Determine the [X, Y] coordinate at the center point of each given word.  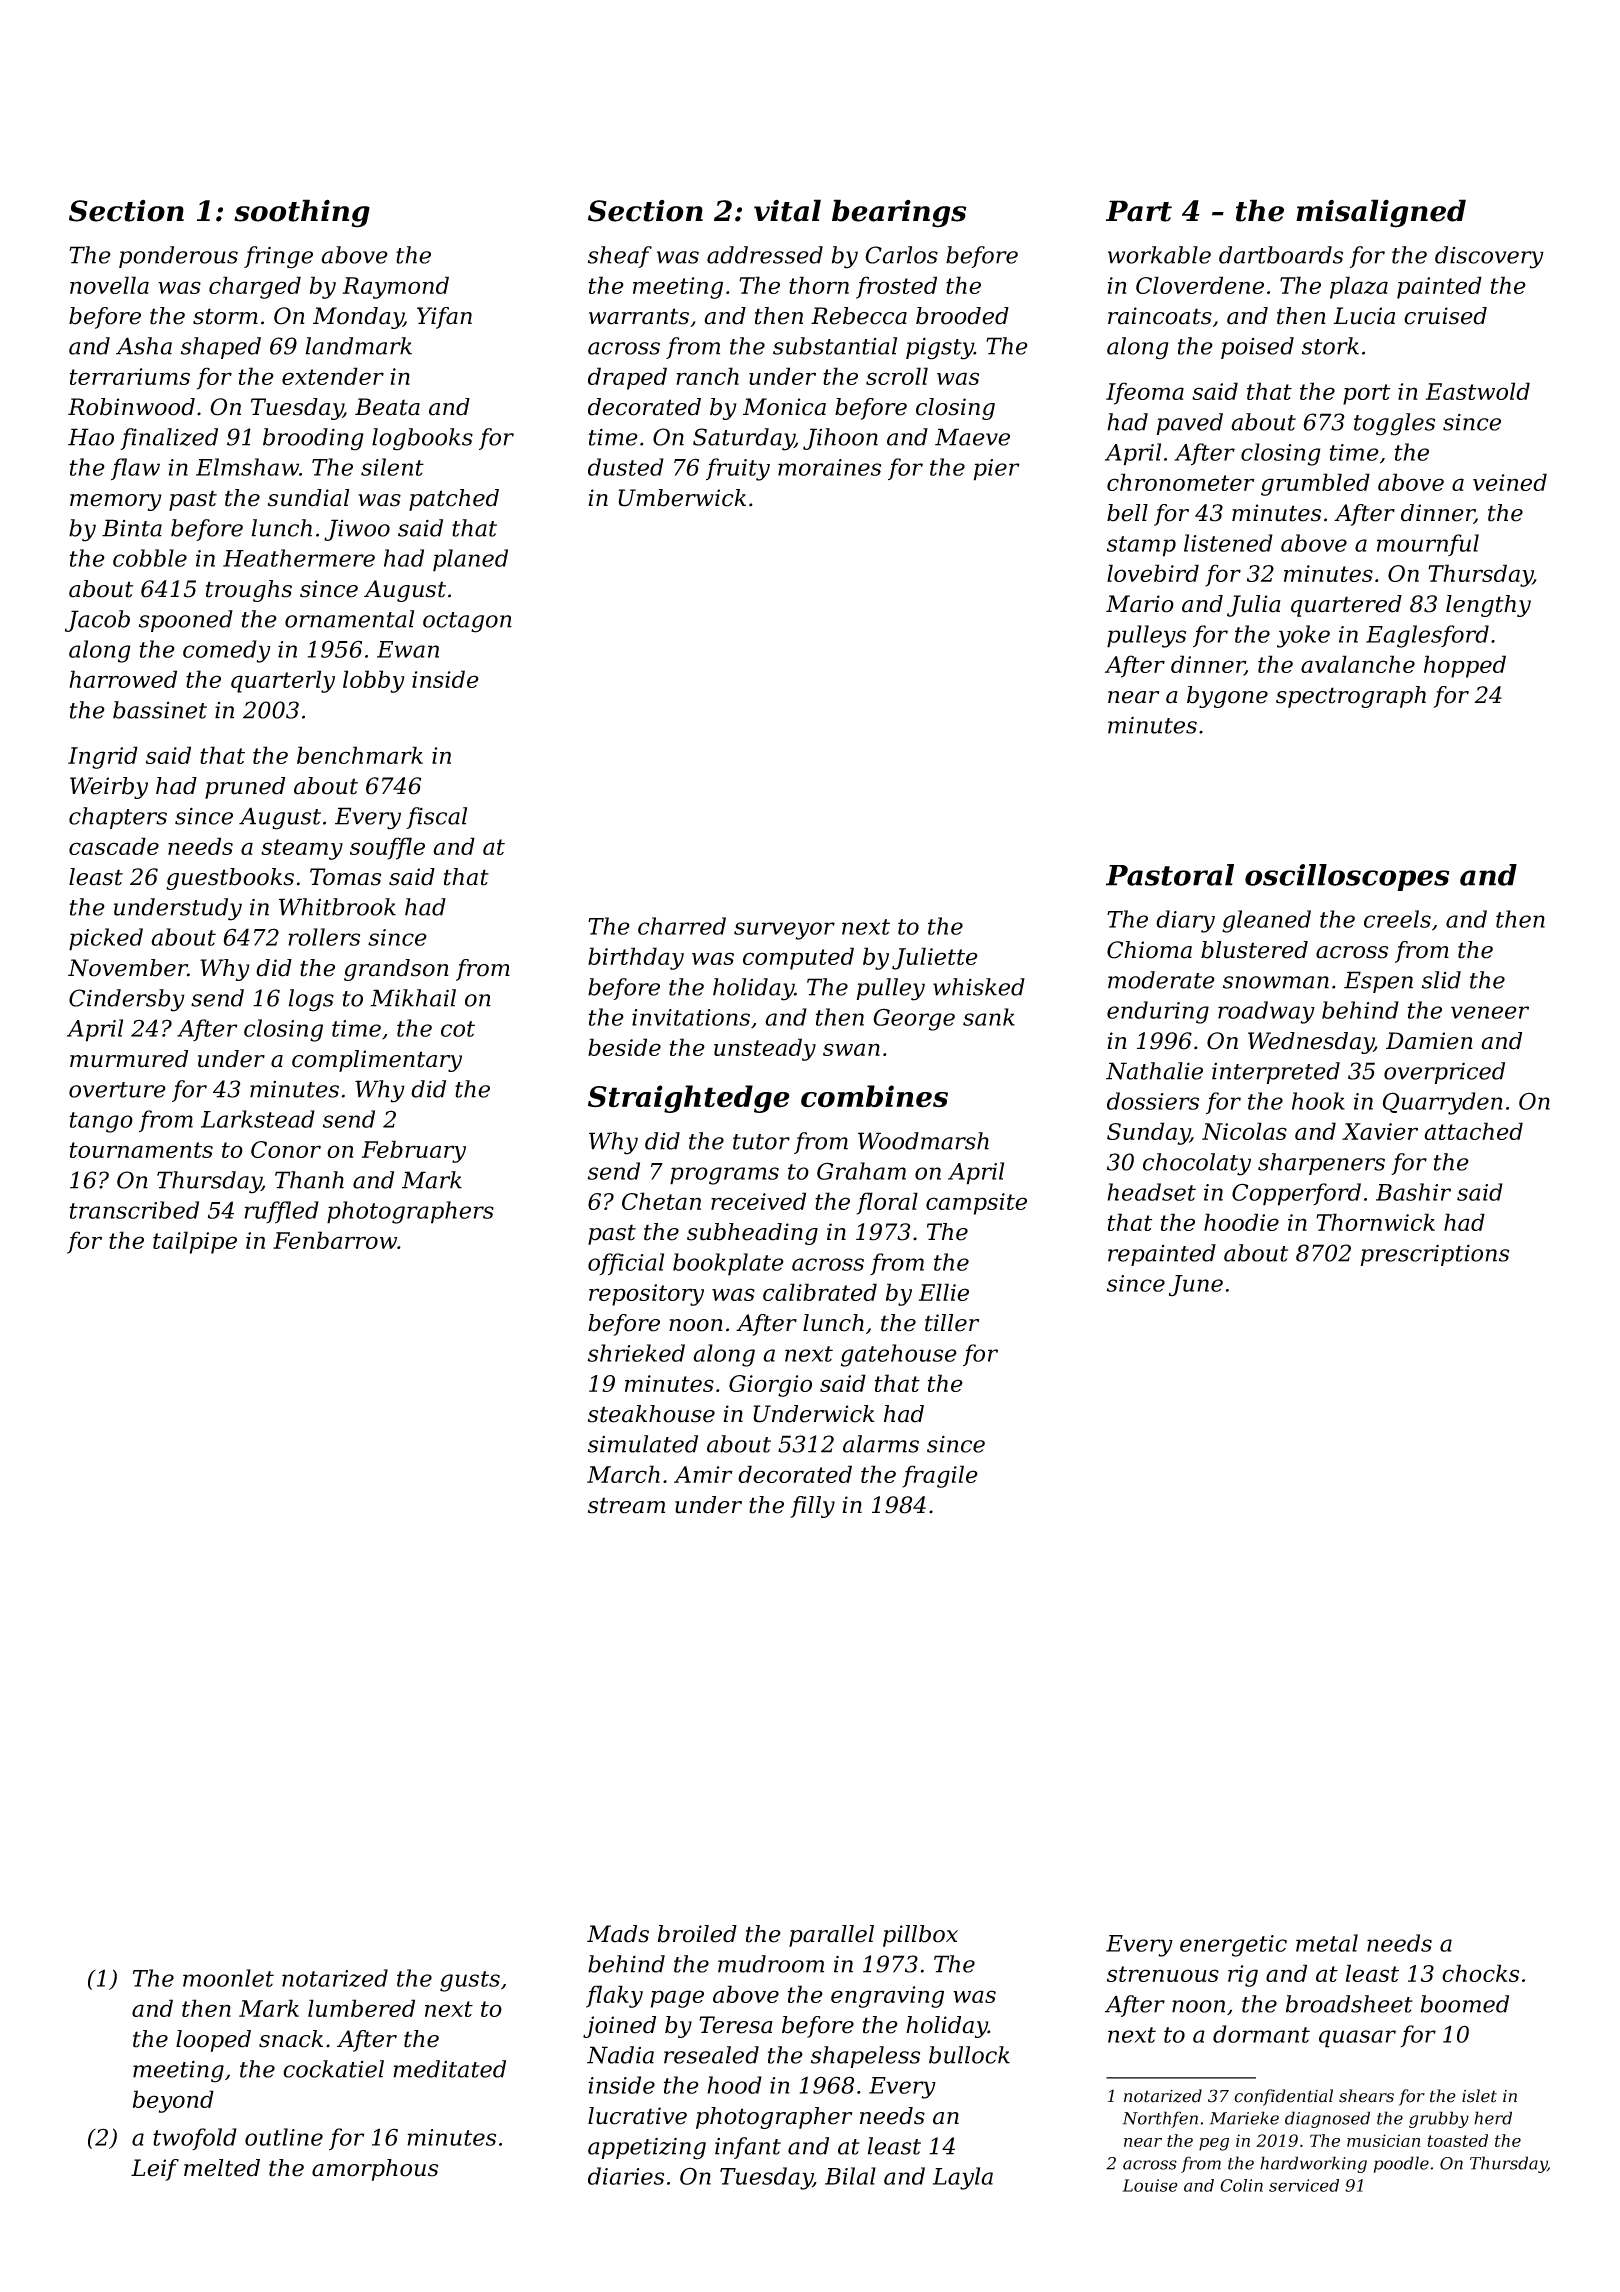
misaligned [1381, 213]
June [1196, 1286]
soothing [302, 213]
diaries [626, 2176]
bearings [899, 213]
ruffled [281, 1212]
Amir [703, 1474]
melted [222, 2168]
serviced [1304, 2185]
